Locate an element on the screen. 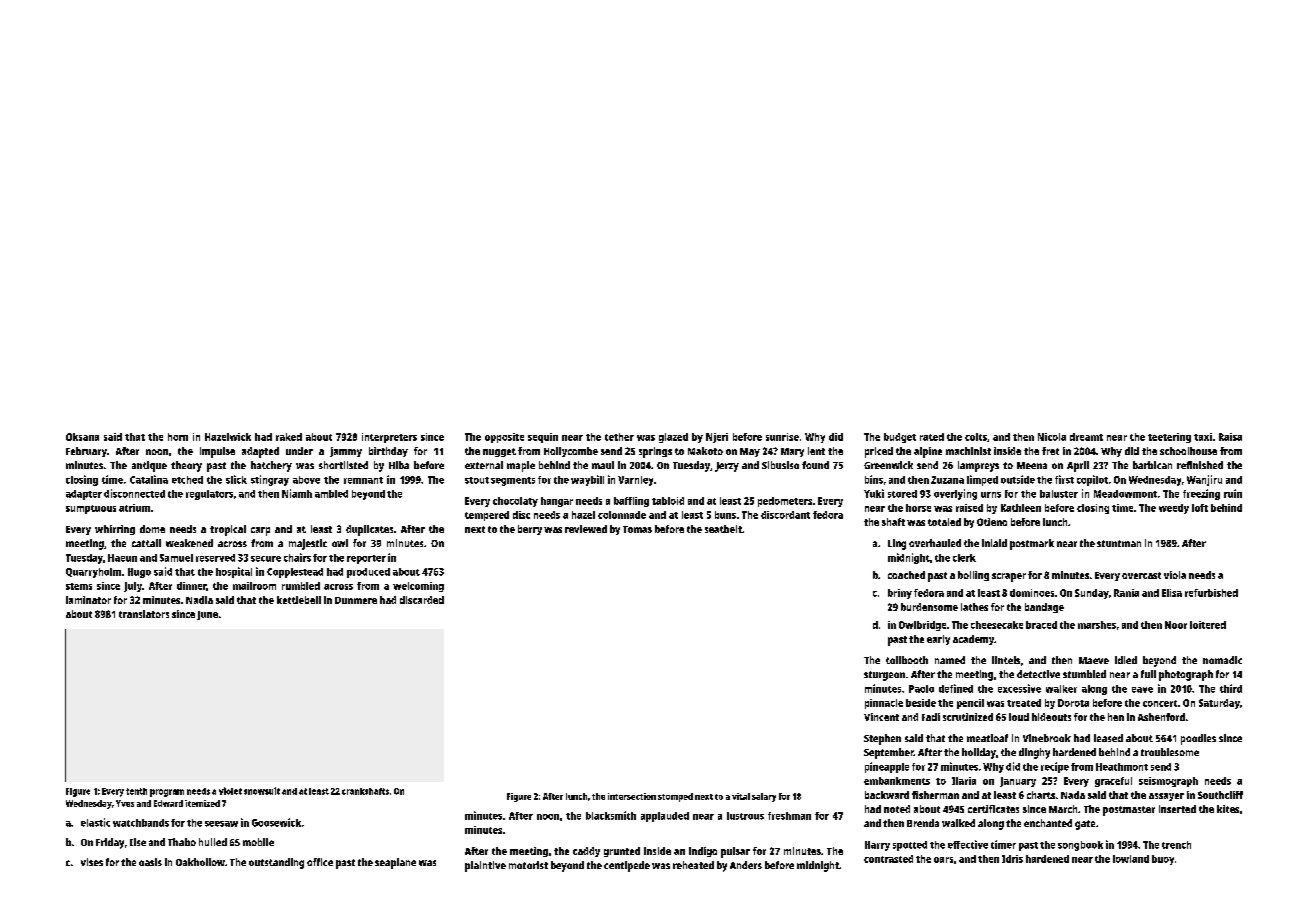 The width and height of the screenshot is (1308, 924). buns is located at coordinates (725, 515).
